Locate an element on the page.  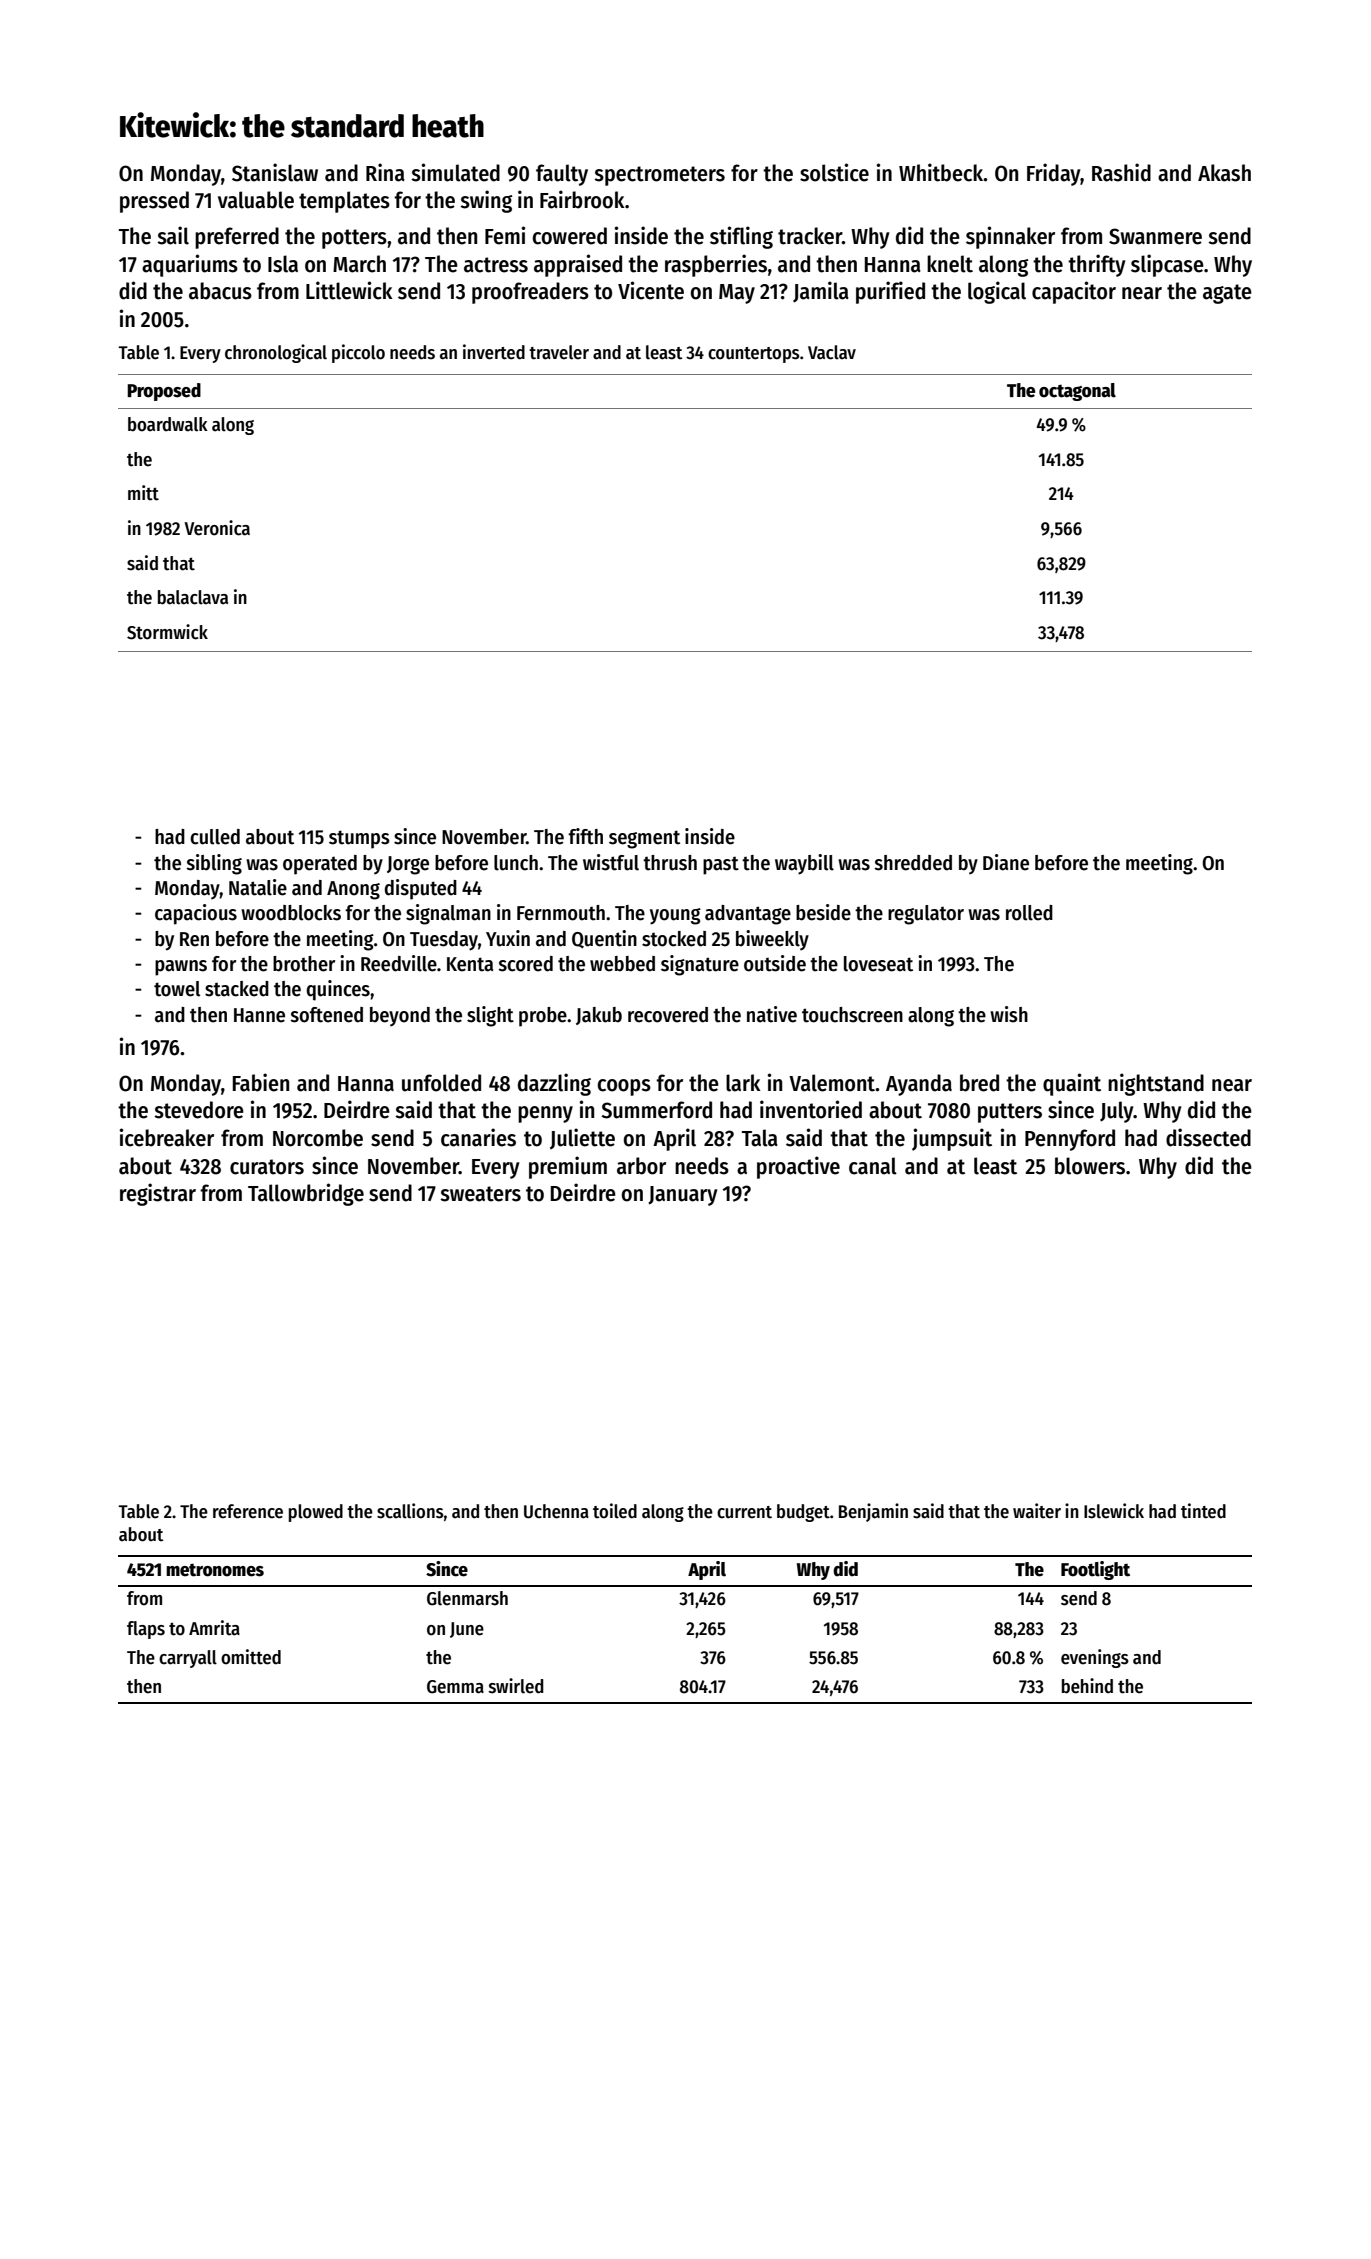
carryall is located at coordinates (188, 1659).
